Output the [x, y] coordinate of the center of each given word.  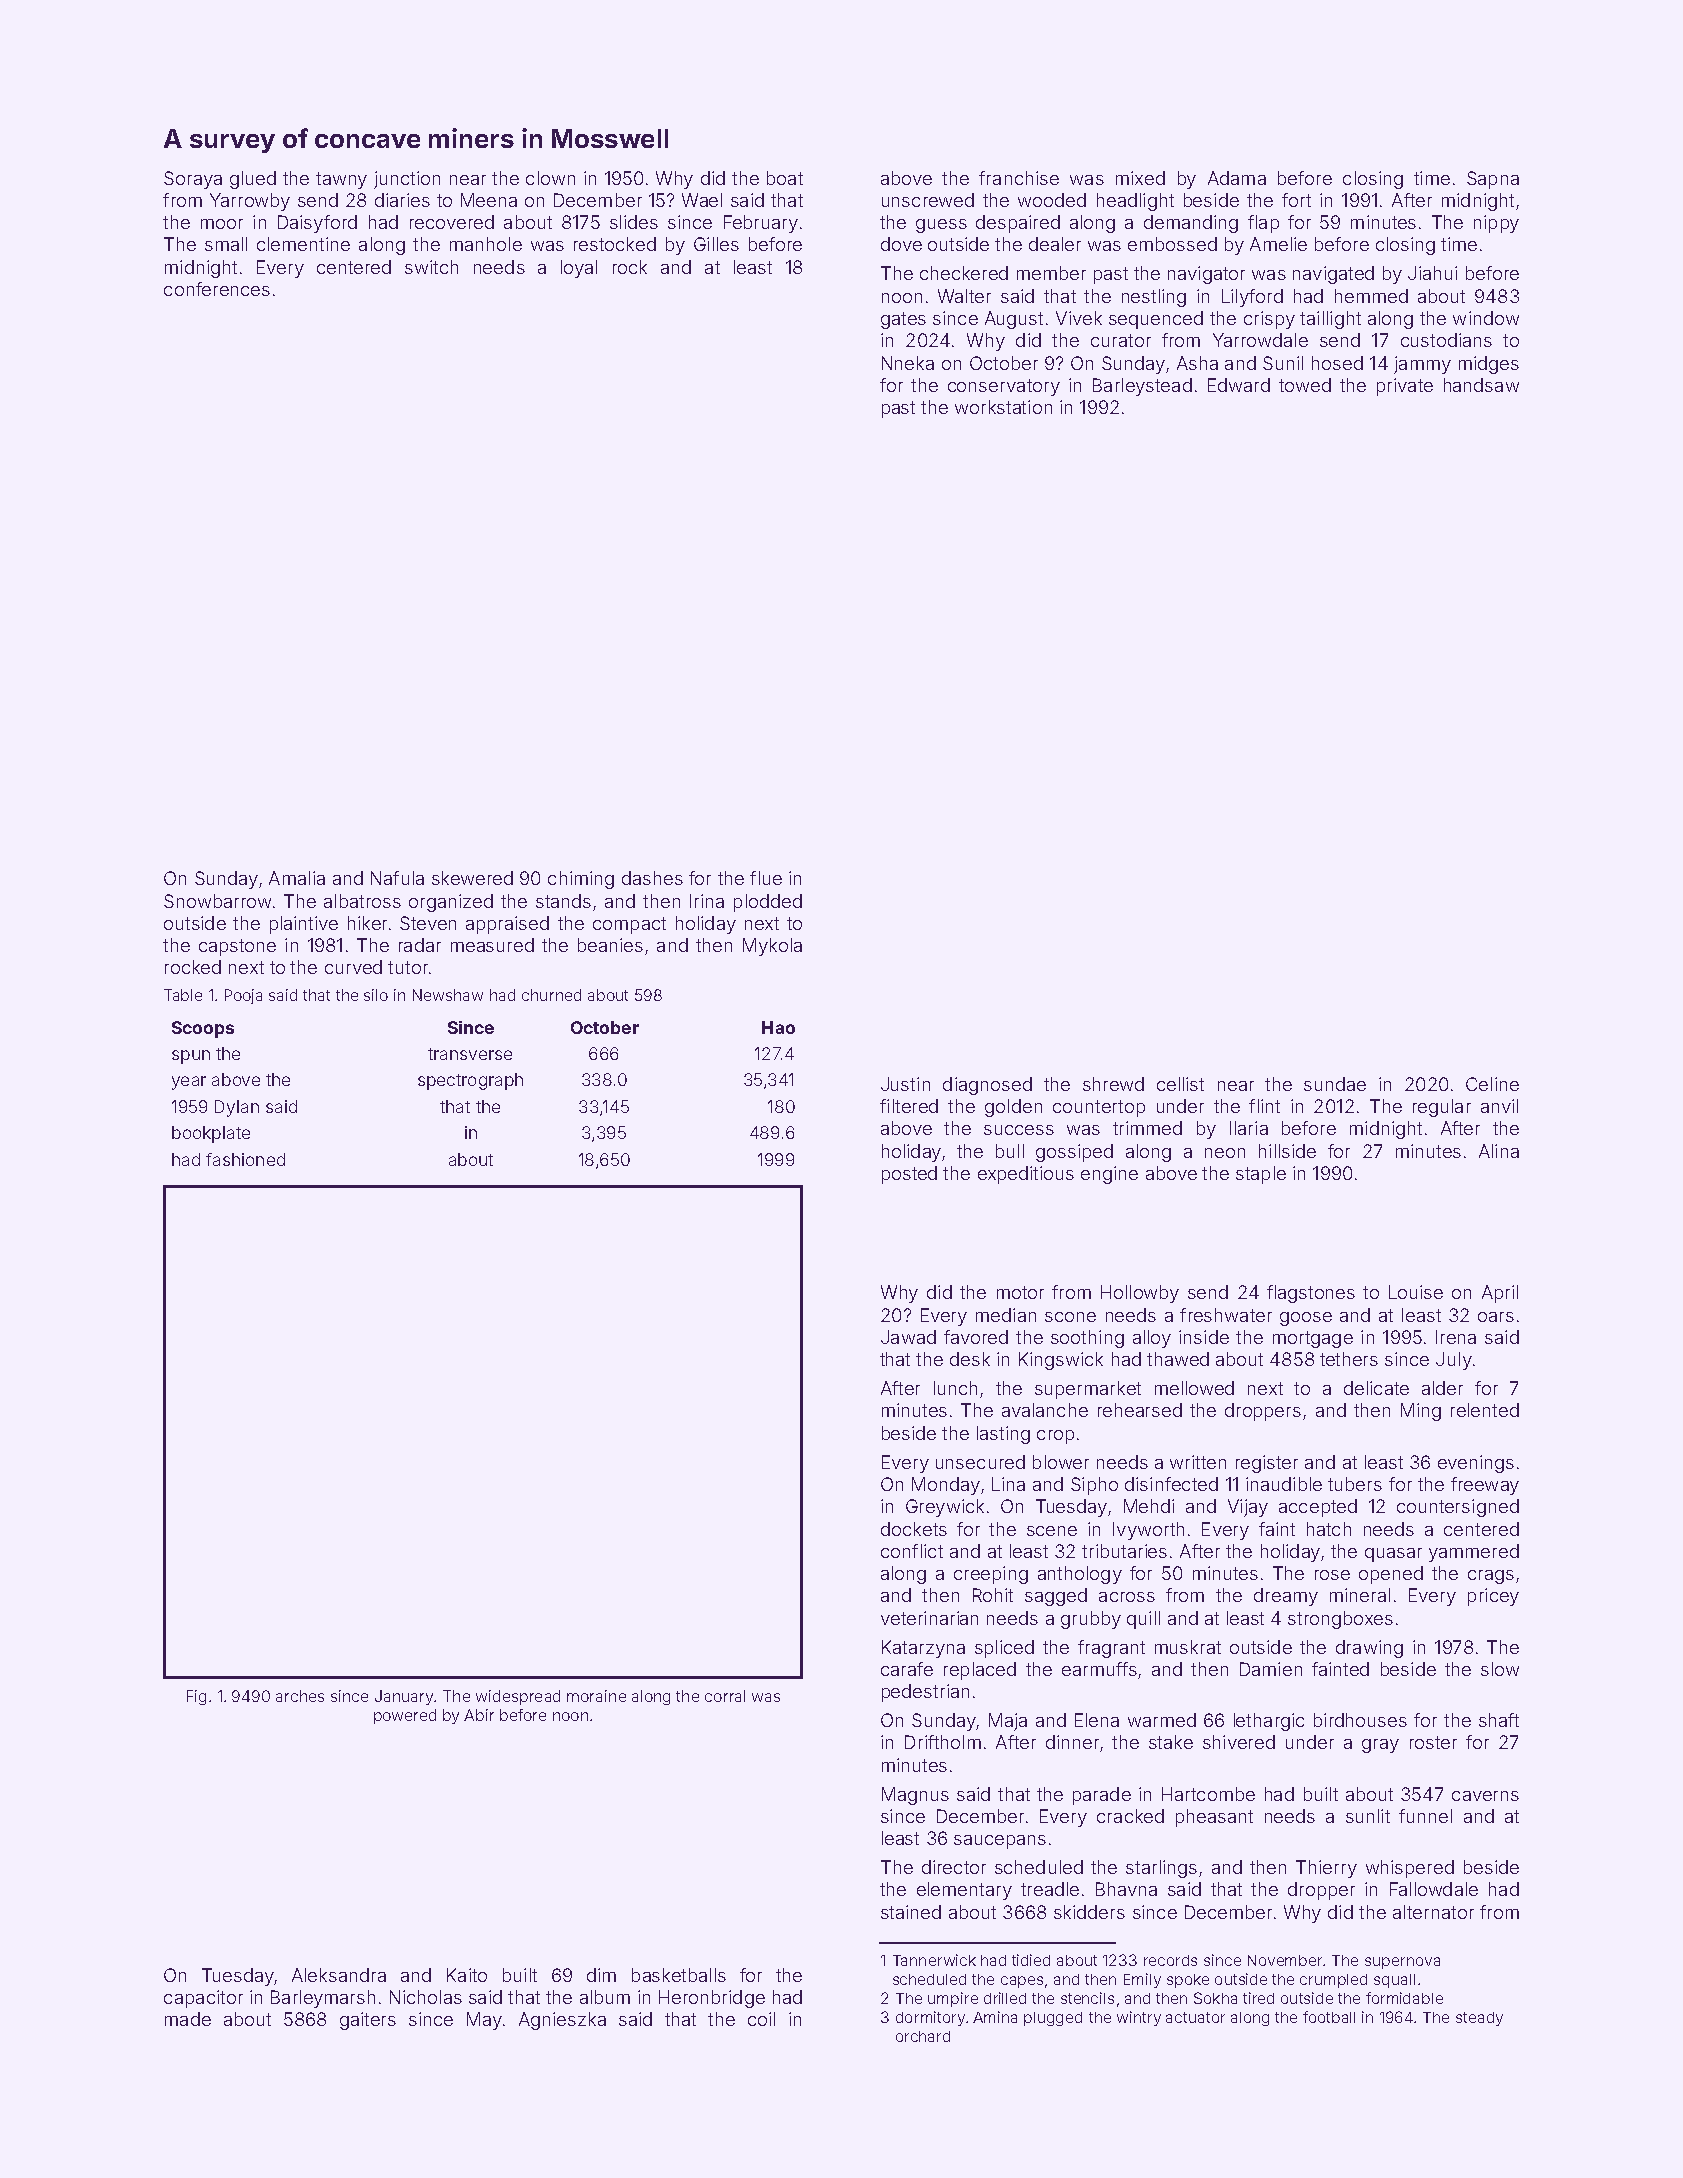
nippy [1496, 224]
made [188, 2019]
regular [1442, 1108]
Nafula [397, 878]
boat [785, 178]
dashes [652, 878]
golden [1013, 1108]
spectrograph [470, 1081]
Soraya [193, 180]
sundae [1335, 1084]
